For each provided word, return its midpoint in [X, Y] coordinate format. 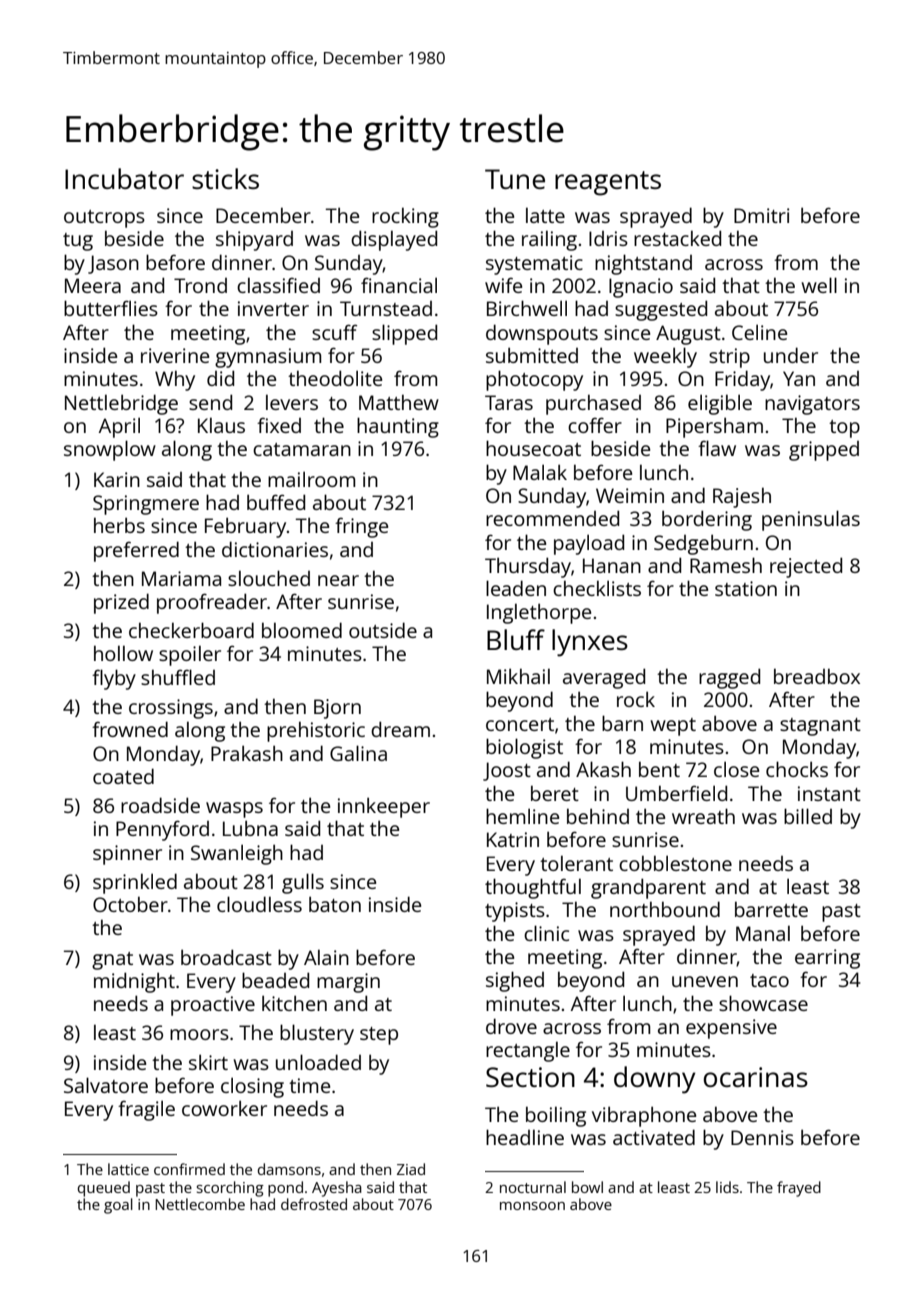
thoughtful [533, 888]
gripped [824, 451]
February [245, 527]
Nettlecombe [200, 1204]
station [746, 588]
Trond [200, 285]
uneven [705, 981]
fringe [361, 528]
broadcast [226, 957]
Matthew [399, 402]
